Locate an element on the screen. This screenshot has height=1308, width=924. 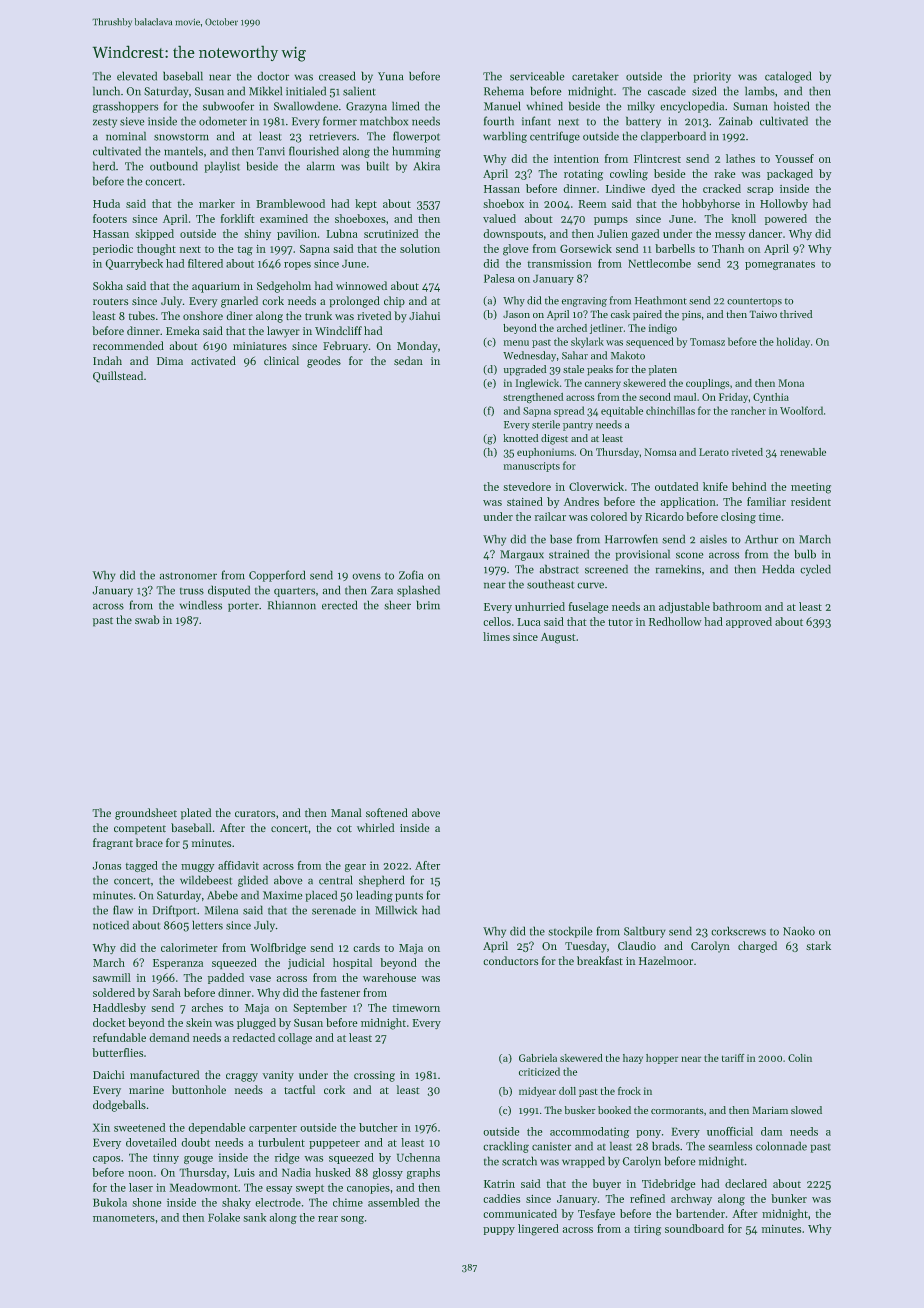
clinical is located at coordinates (281, 361).
